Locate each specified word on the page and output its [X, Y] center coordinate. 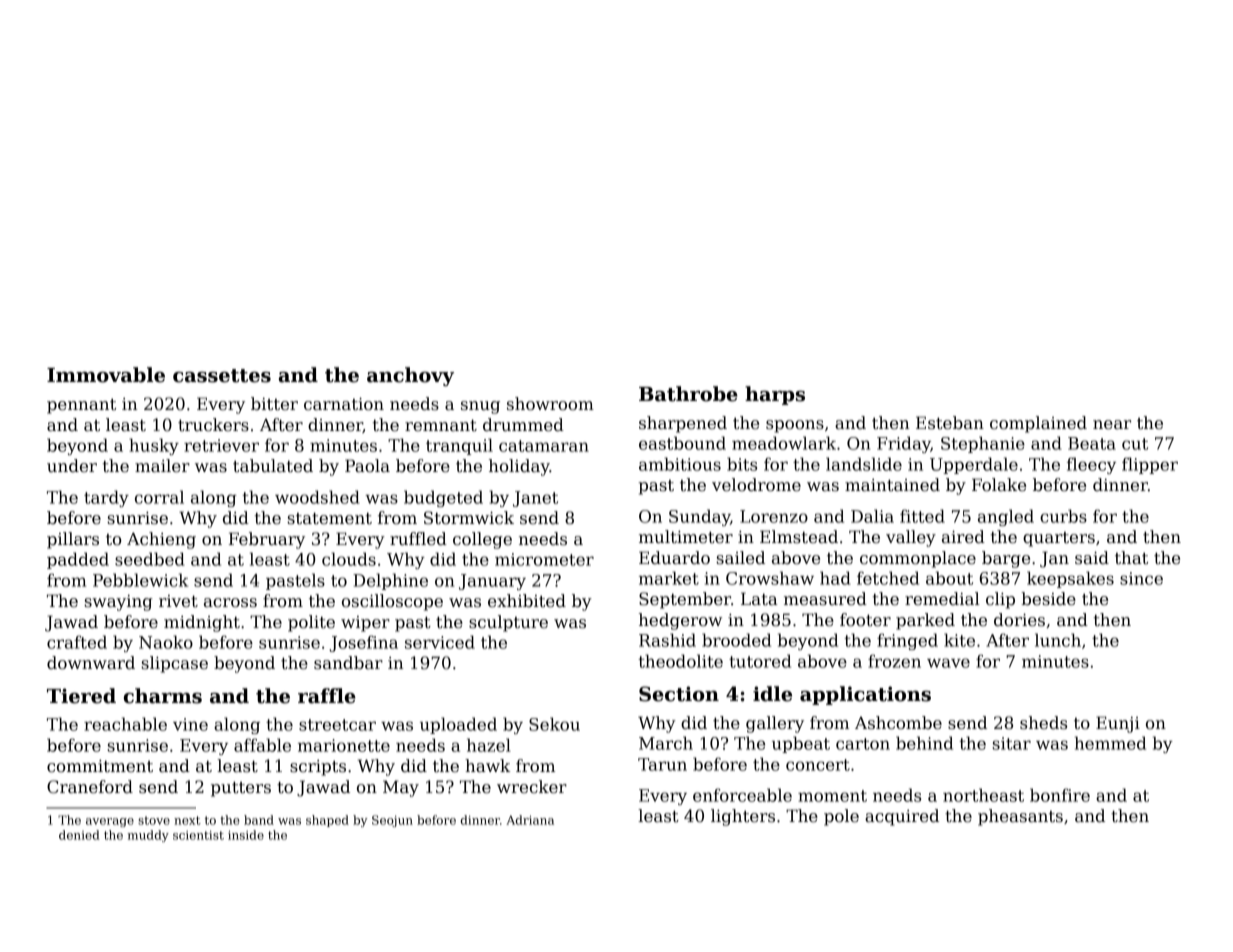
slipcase [174, 664]
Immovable [106, 375]
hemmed [1110, 743]
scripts [318, 768]
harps [775, 395]
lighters [743, 817]
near [1112, 425]
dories [1019, 620]
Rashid [667, 640]
